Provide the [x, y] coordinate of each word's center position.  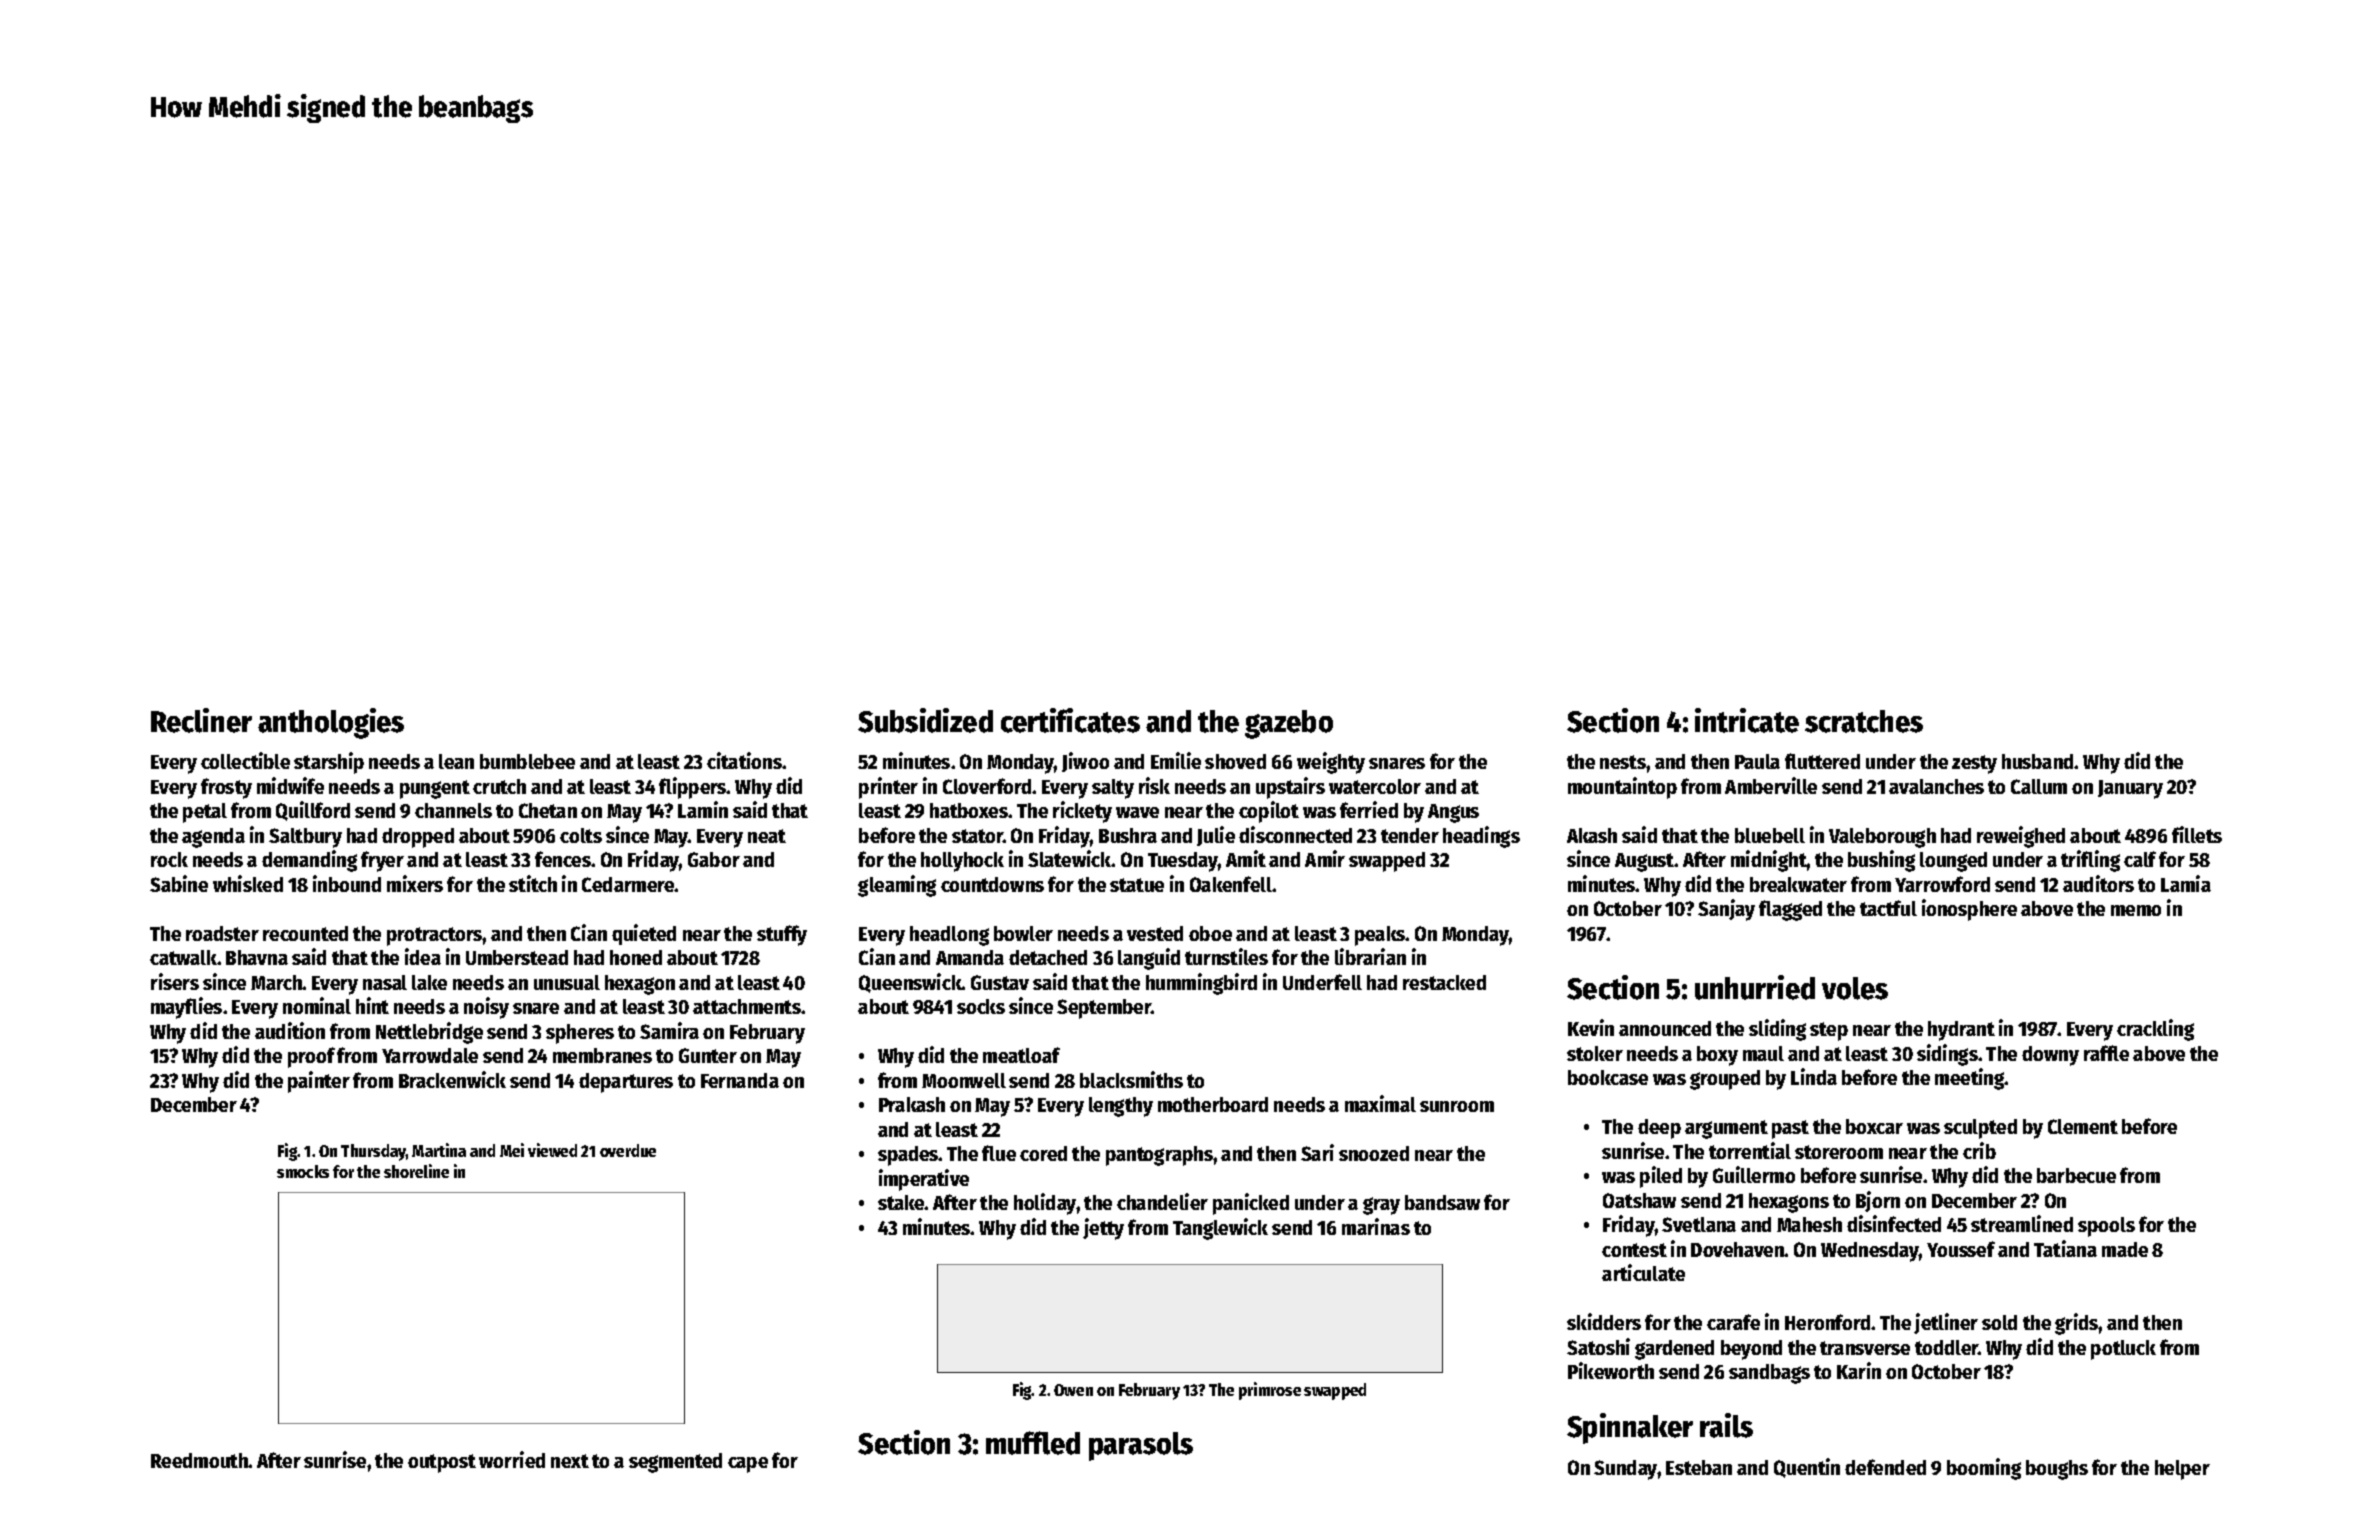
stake [901, 1202]
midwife [290, 785]
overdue [628, 1150]
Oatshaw [1639, 1200]
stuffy [782, 935]
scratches [1864, 721]
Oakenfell [1231, 884]
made [2125, 1249]
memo [2136, 910]
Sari [1317, 1152]
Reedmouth [200, 1460]
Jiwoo [1085, 762]
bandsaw [1442, 1202]
